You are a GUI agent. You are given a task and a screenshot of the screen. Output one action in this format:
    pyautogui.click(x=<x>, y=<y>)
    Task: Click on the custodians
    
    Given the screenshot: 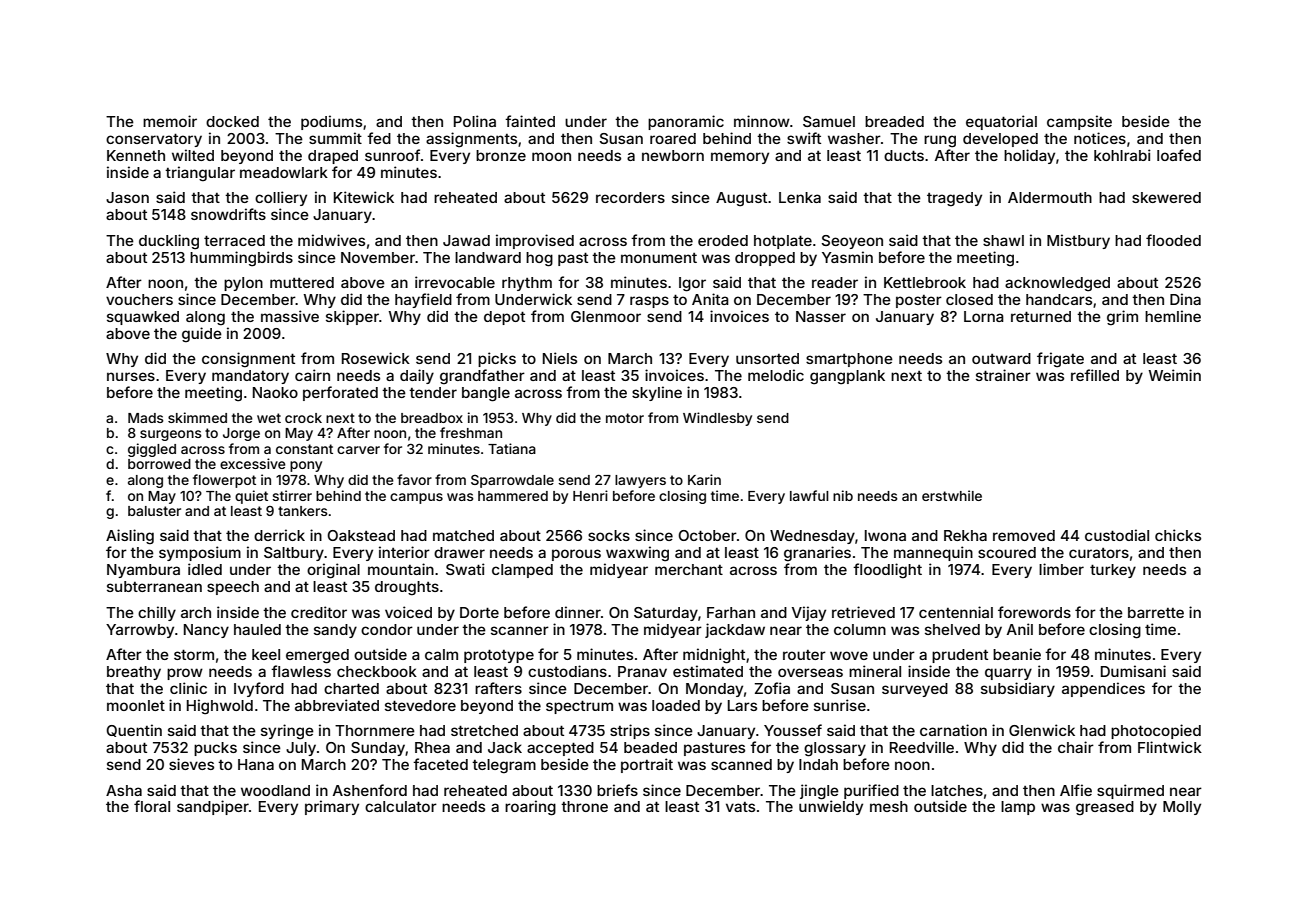 What is the action you would take?
    pyautogui.click(x=567, y=671)
